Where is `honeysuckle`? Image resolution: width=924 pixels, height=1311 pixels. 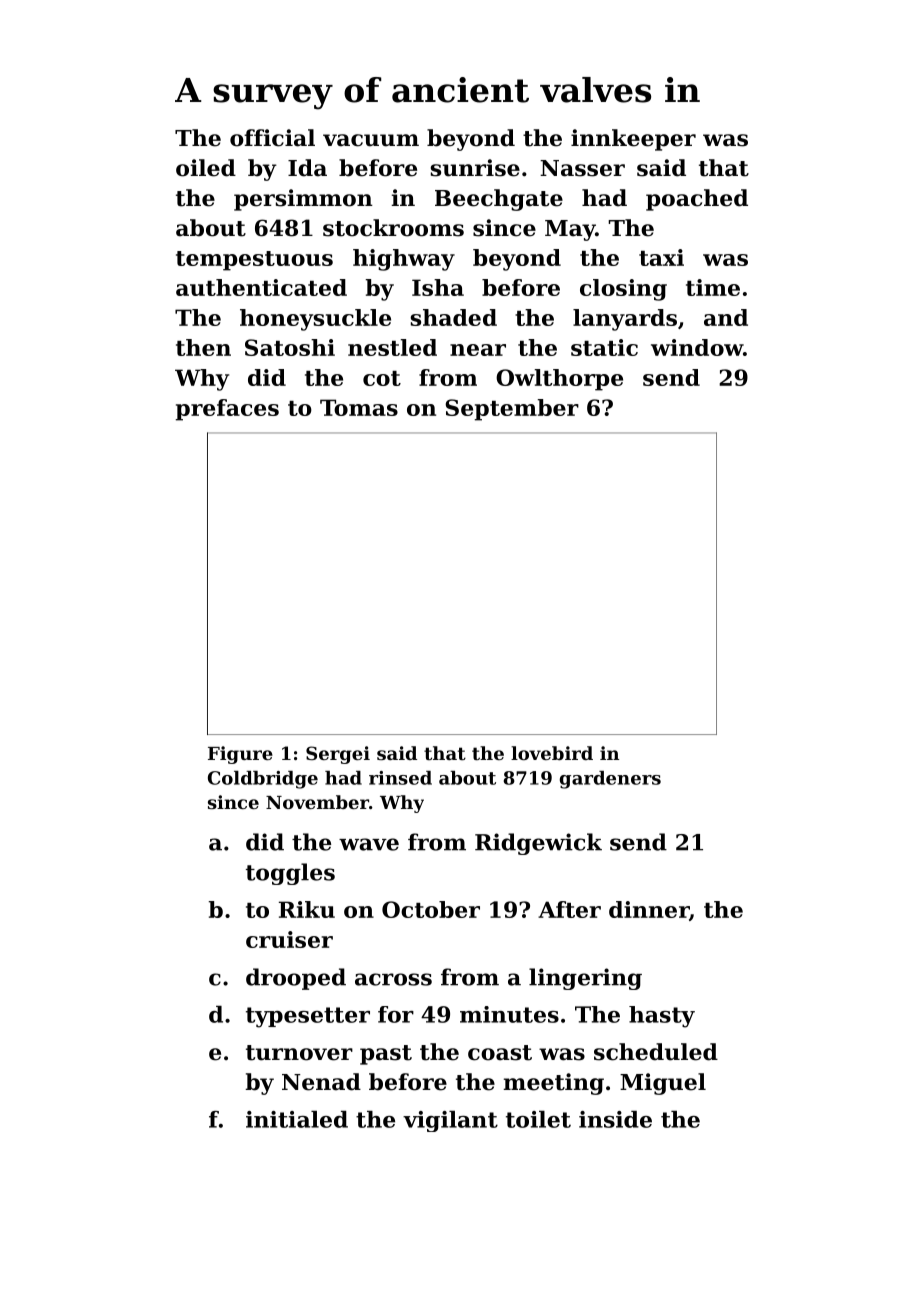
honeysuckle is located at coordinates (315, 320).
